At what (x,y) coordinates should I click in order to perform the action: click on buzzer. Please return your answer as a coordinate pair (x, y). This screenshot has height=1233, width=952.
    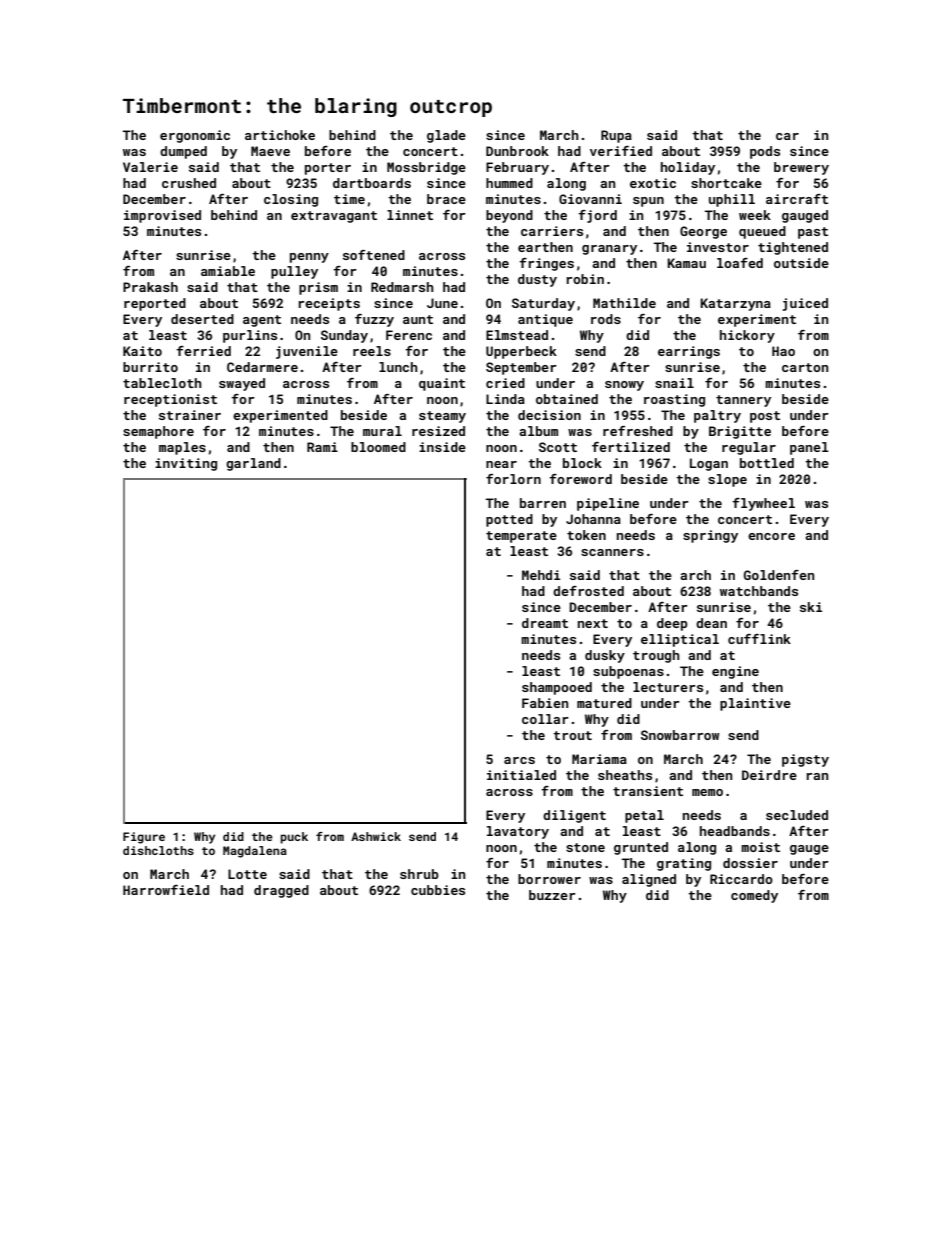
    Looking at the image, I should click on (552, 895).
